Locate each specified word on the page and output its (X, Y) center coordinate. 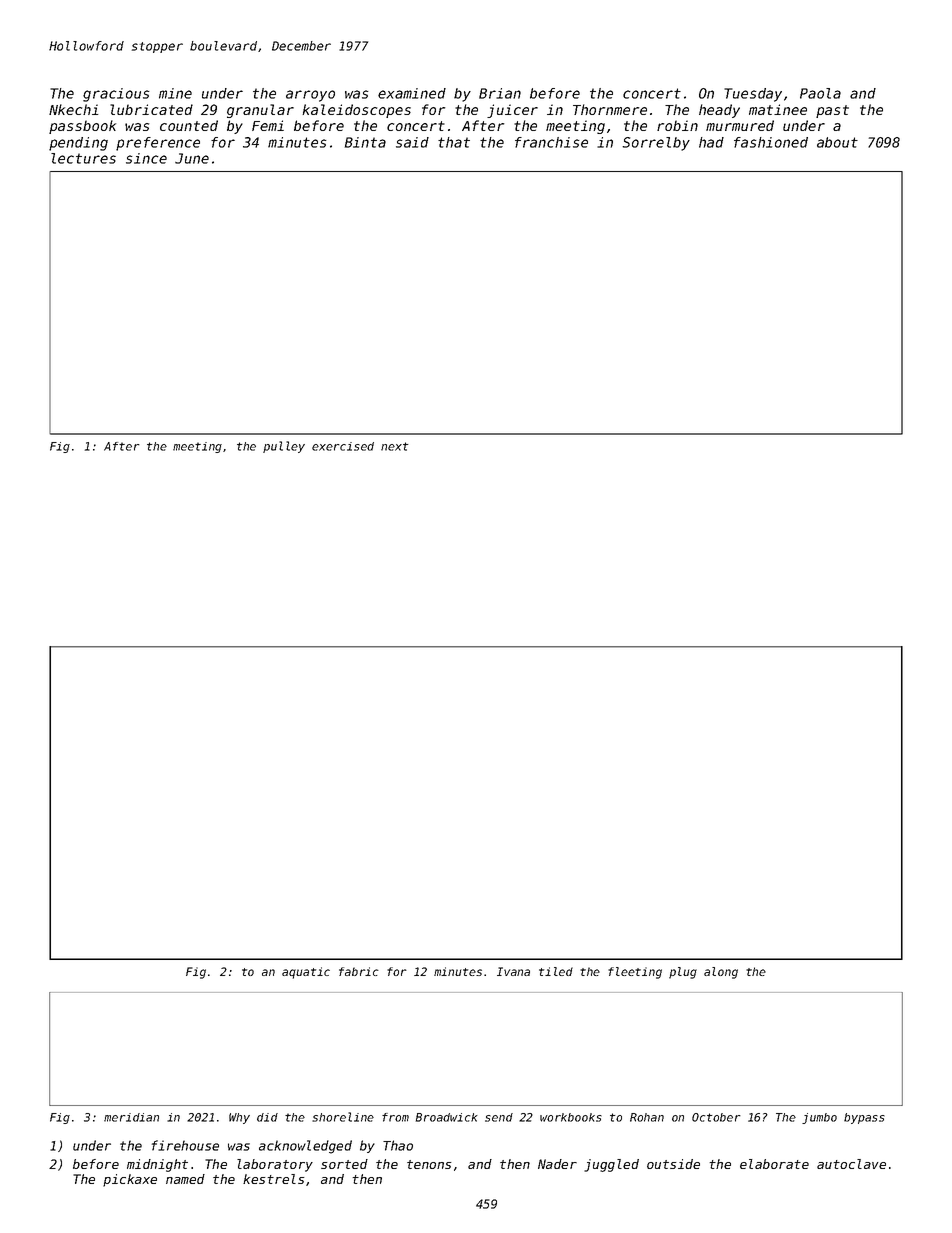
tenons (429, 1164)
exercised (343, 446)
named (185, 1179)
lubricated (151, 109)
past (832, 111)
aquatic (306, 973)
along (721, 973)
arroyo (310, 96)
